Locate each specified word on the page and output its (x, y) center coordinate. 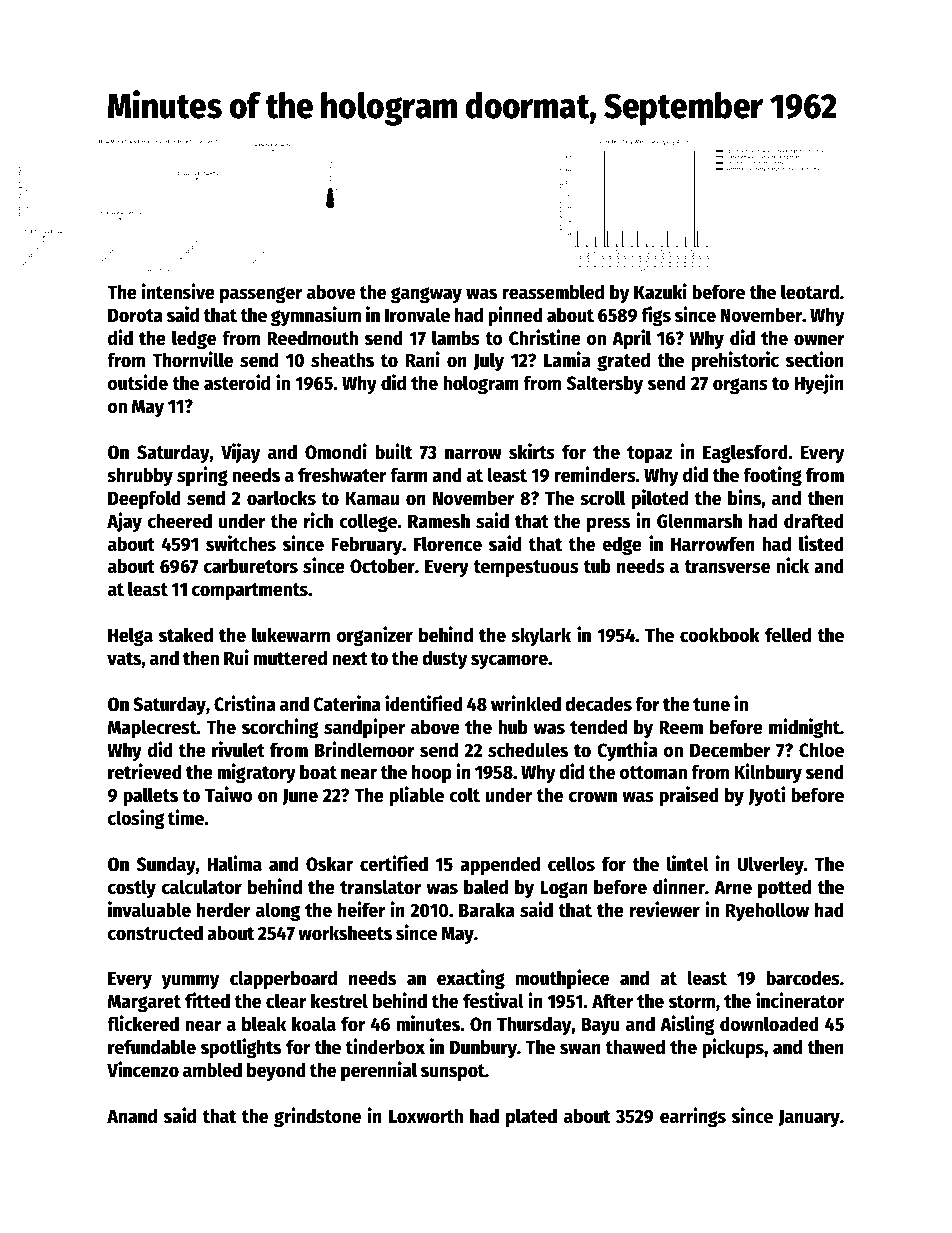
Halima (235, 863)
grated (623, 361)
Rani (423, 359)
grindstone (317, 1117)
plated (531, 1117)
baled (486, 887)
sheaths (342, 360)
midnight (804, 728)
